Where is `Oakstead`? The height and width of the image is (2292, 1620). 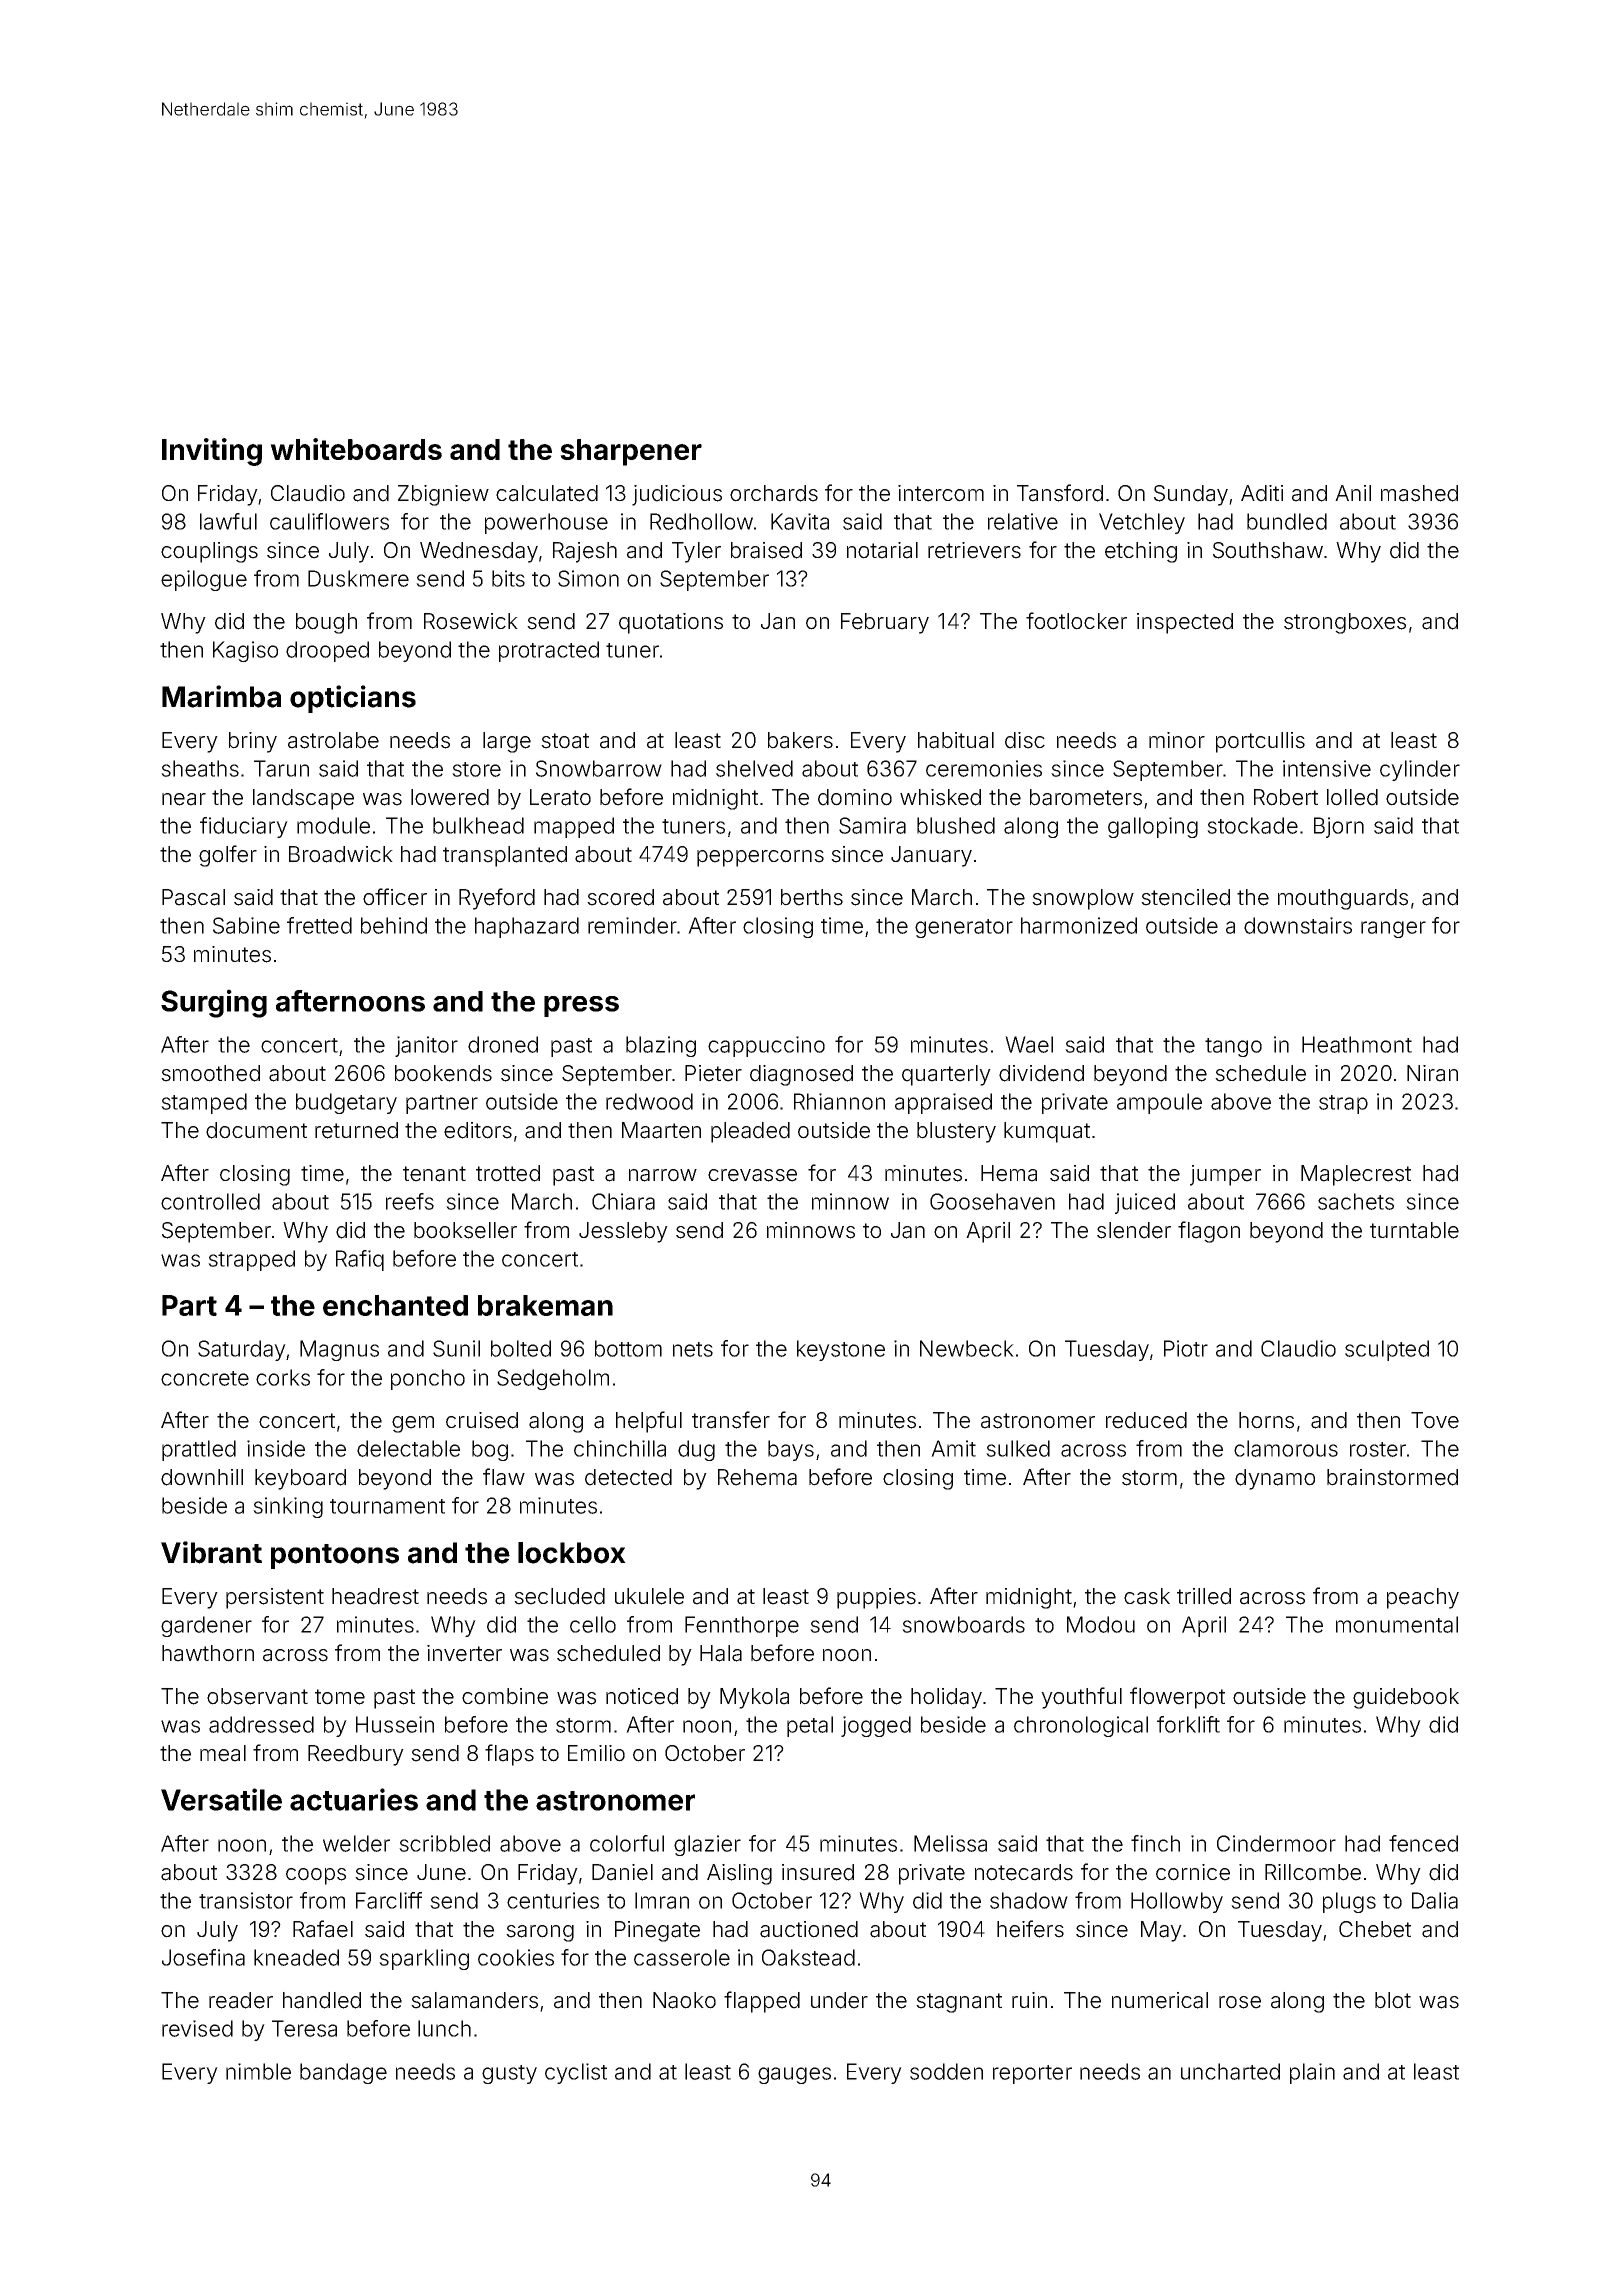
Oakstead is located at coordinates (808, 1957).
